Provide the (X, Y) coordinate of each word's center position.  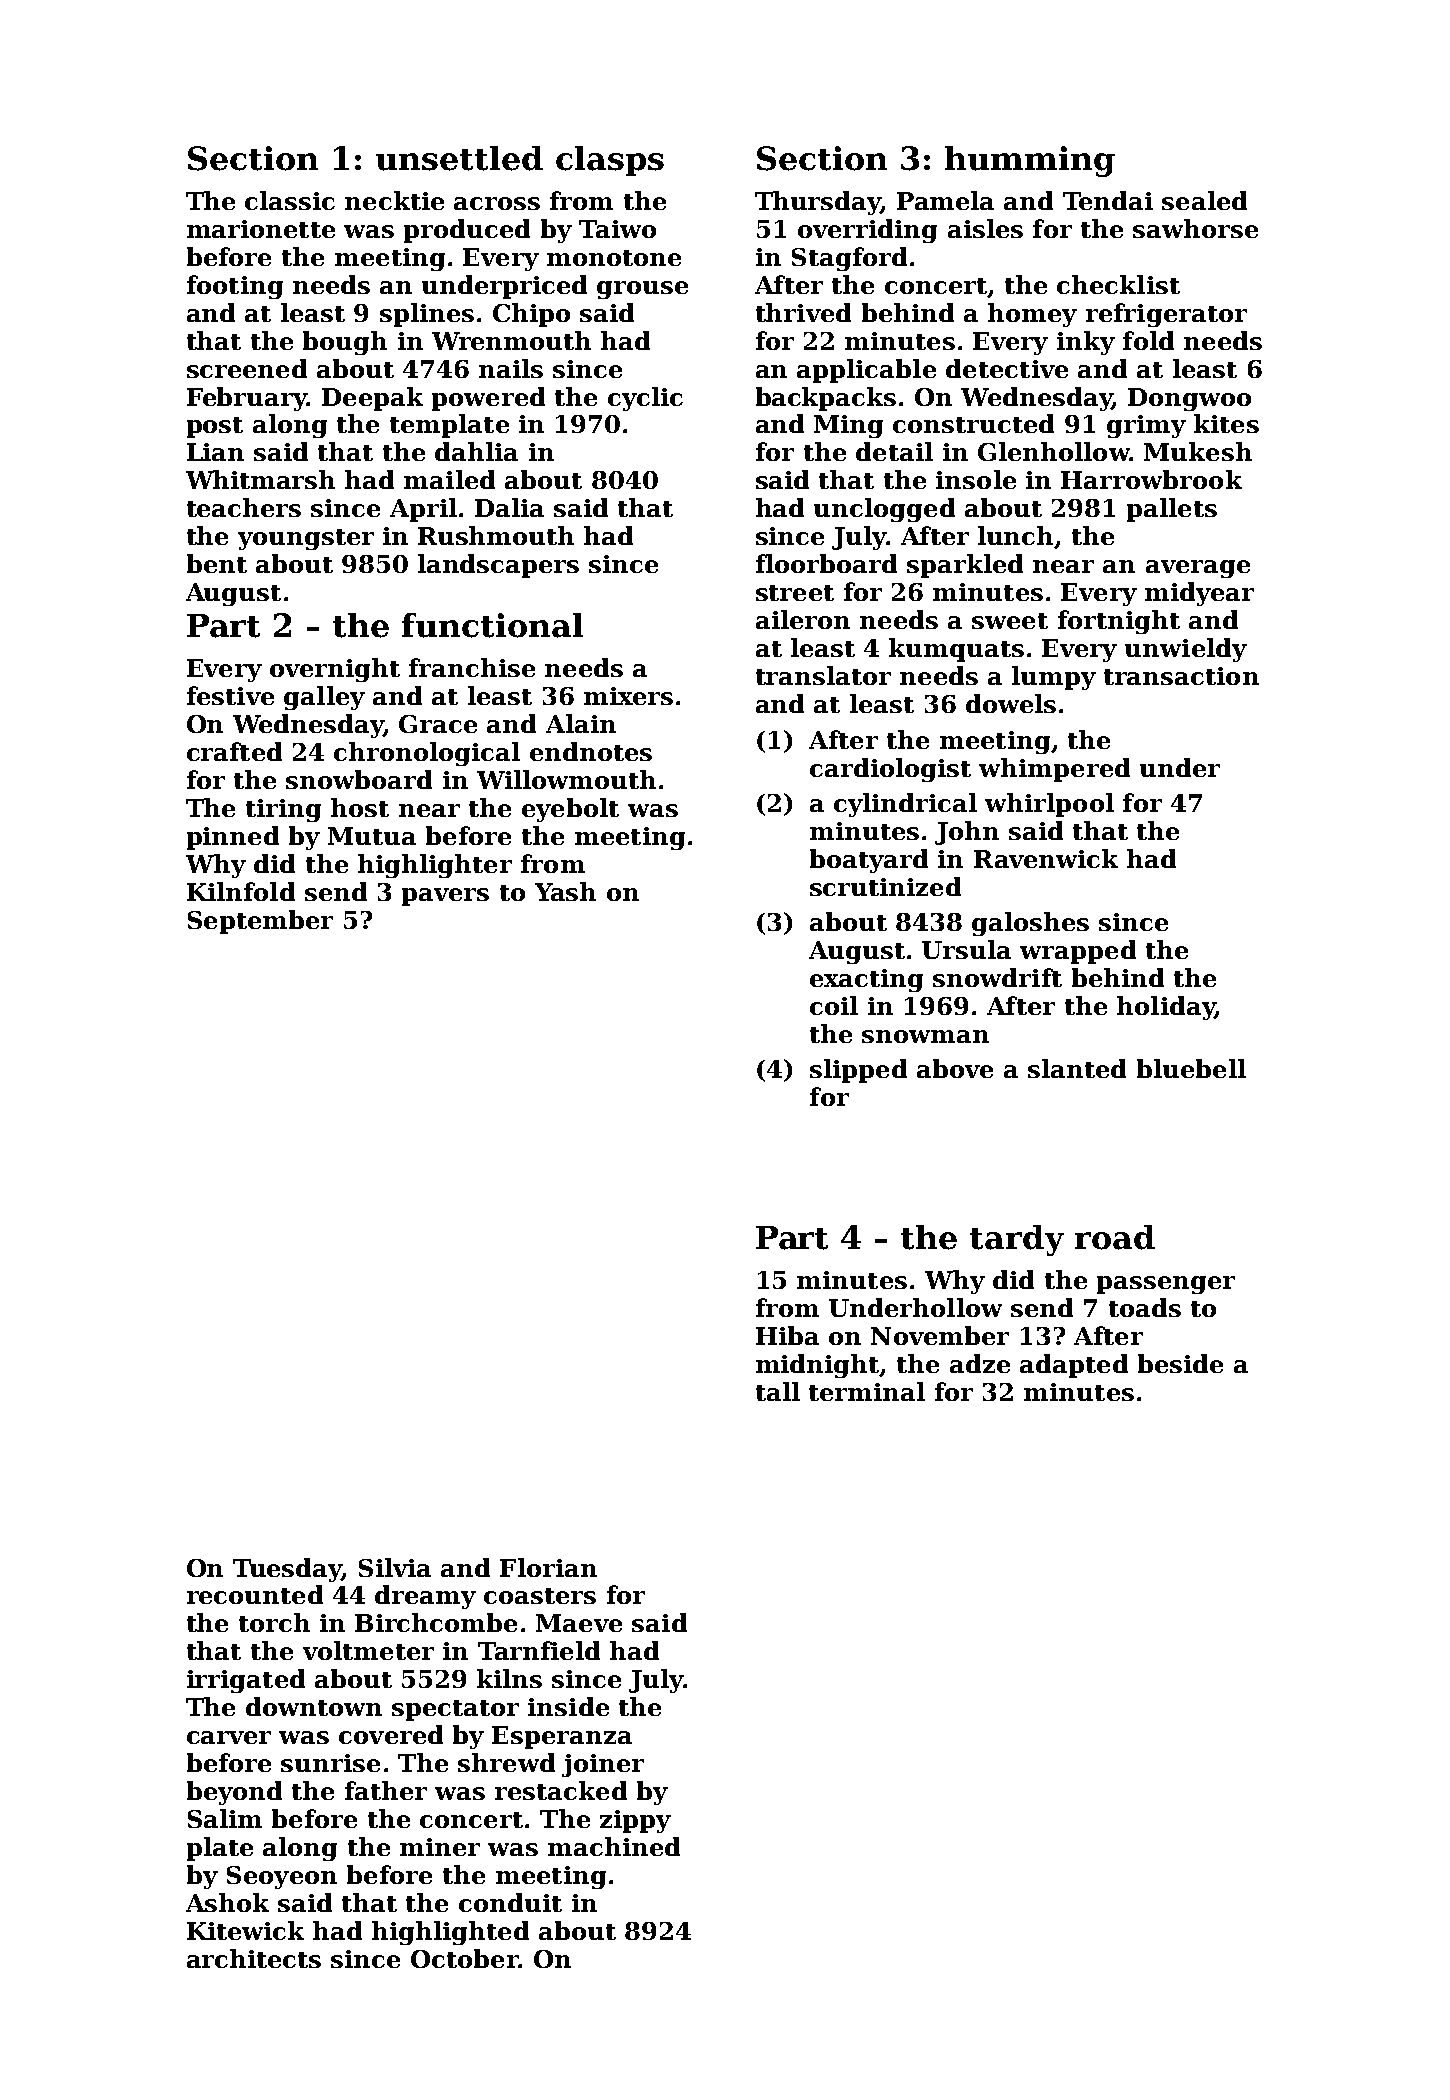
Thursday (818, 203)
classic (290, 200)
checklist (1118, 284)
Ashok (227, 1902)
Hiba (787, 1335)
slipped (858, 1071)
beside (1180, 1363)
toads (1145, 1307)
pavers (445, 897)
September (260, 922)
